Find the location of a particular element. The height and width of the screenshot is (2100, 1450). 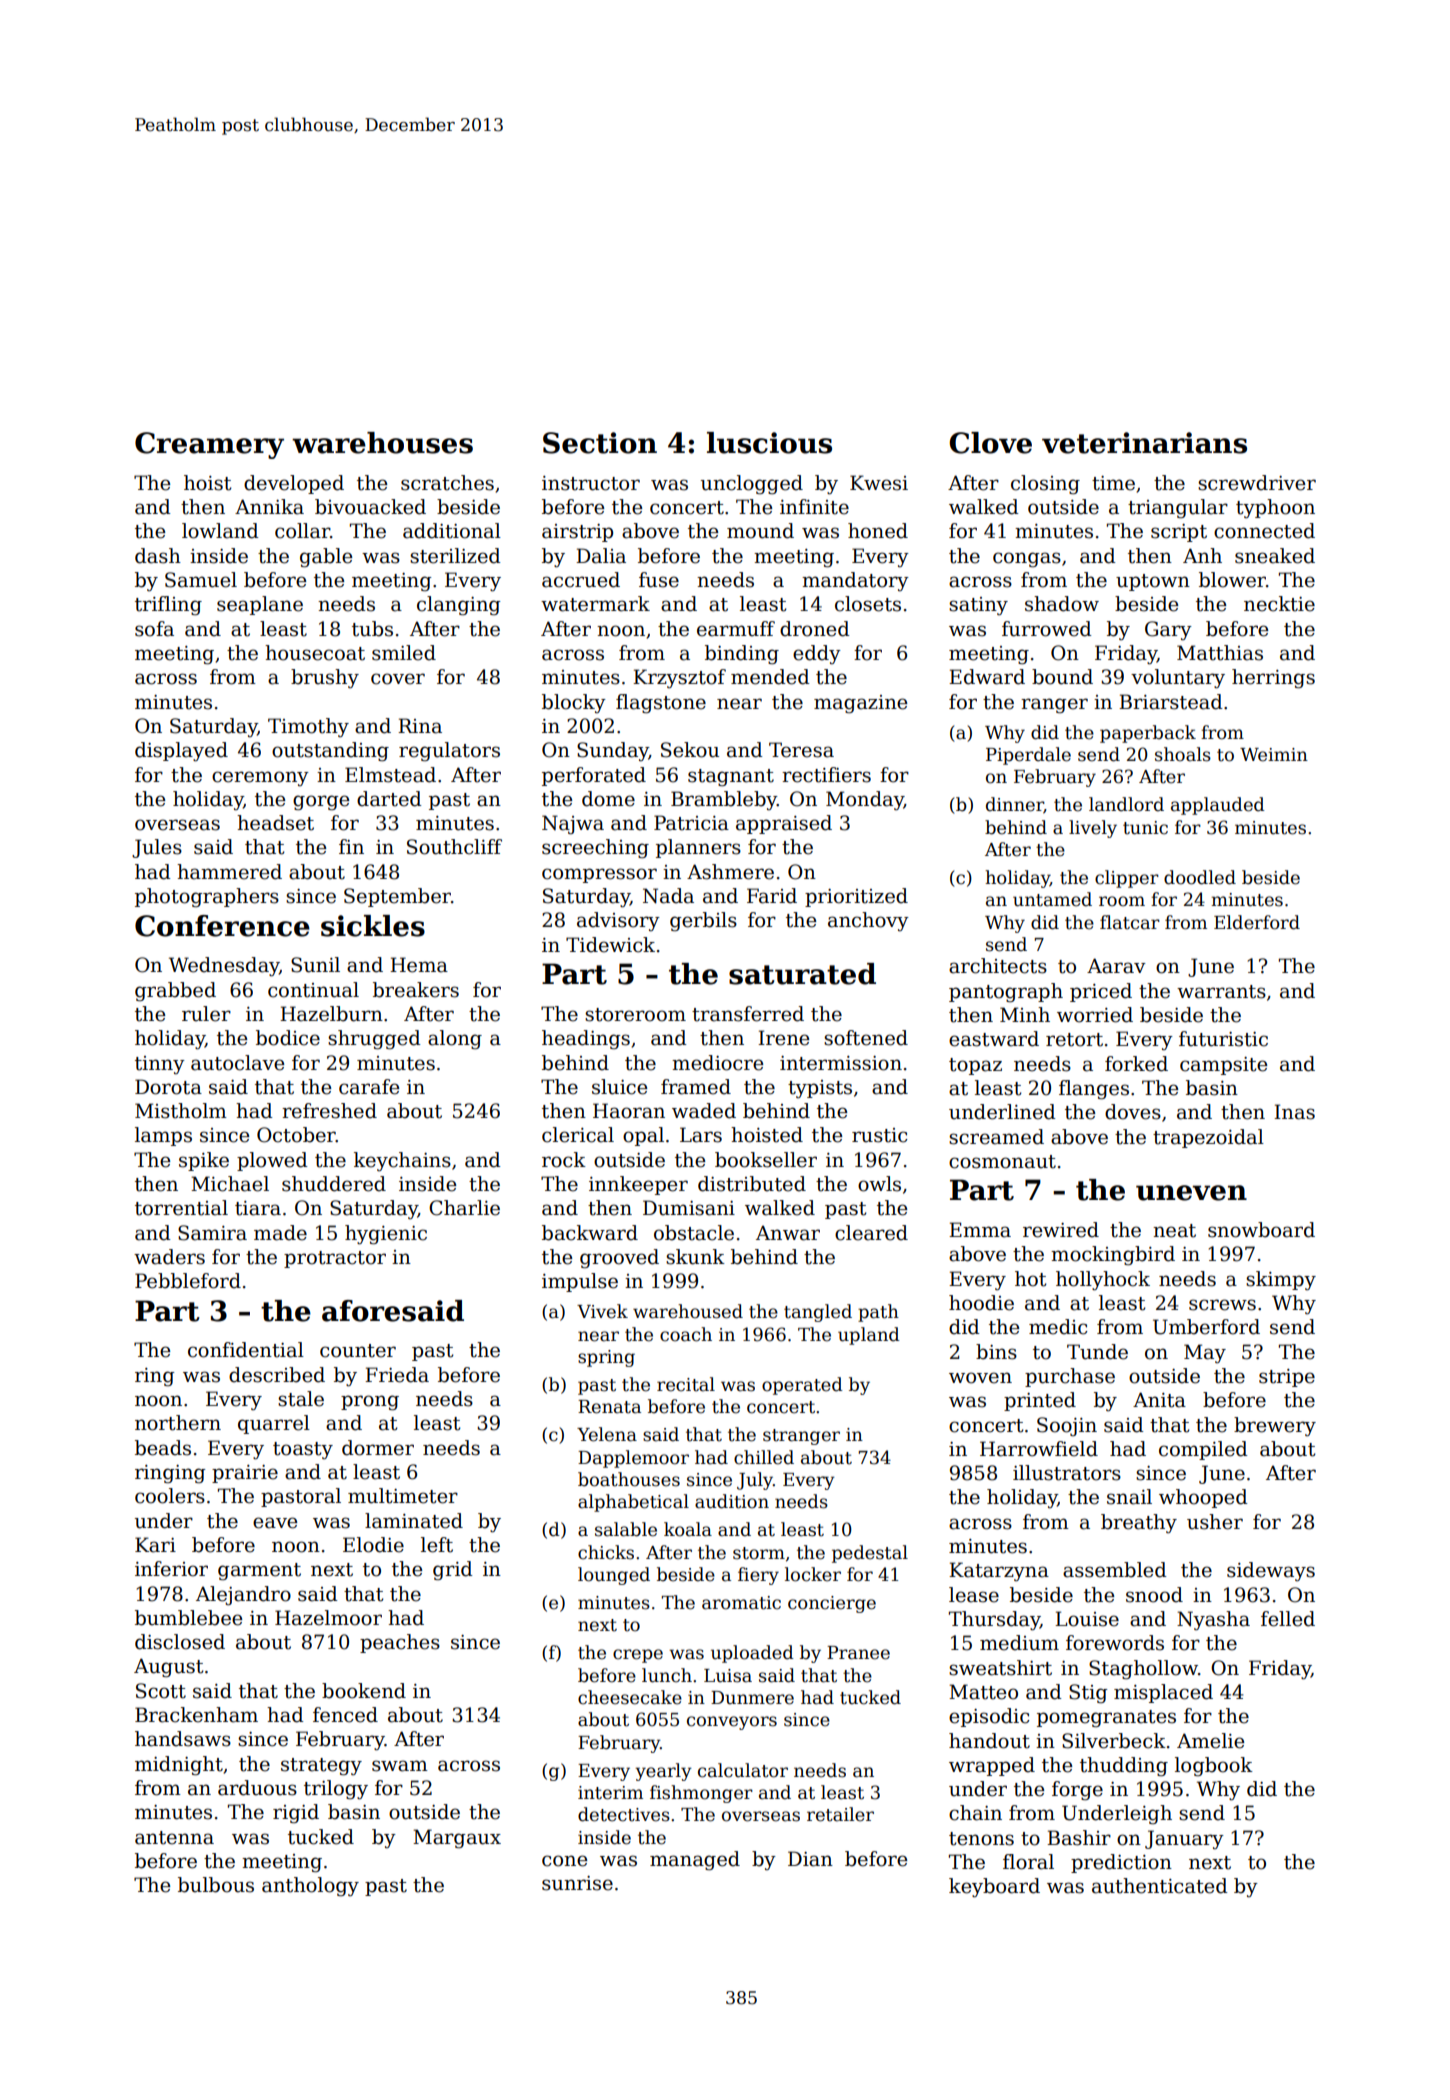

Margaux is located at coordinates (457, 1838).
